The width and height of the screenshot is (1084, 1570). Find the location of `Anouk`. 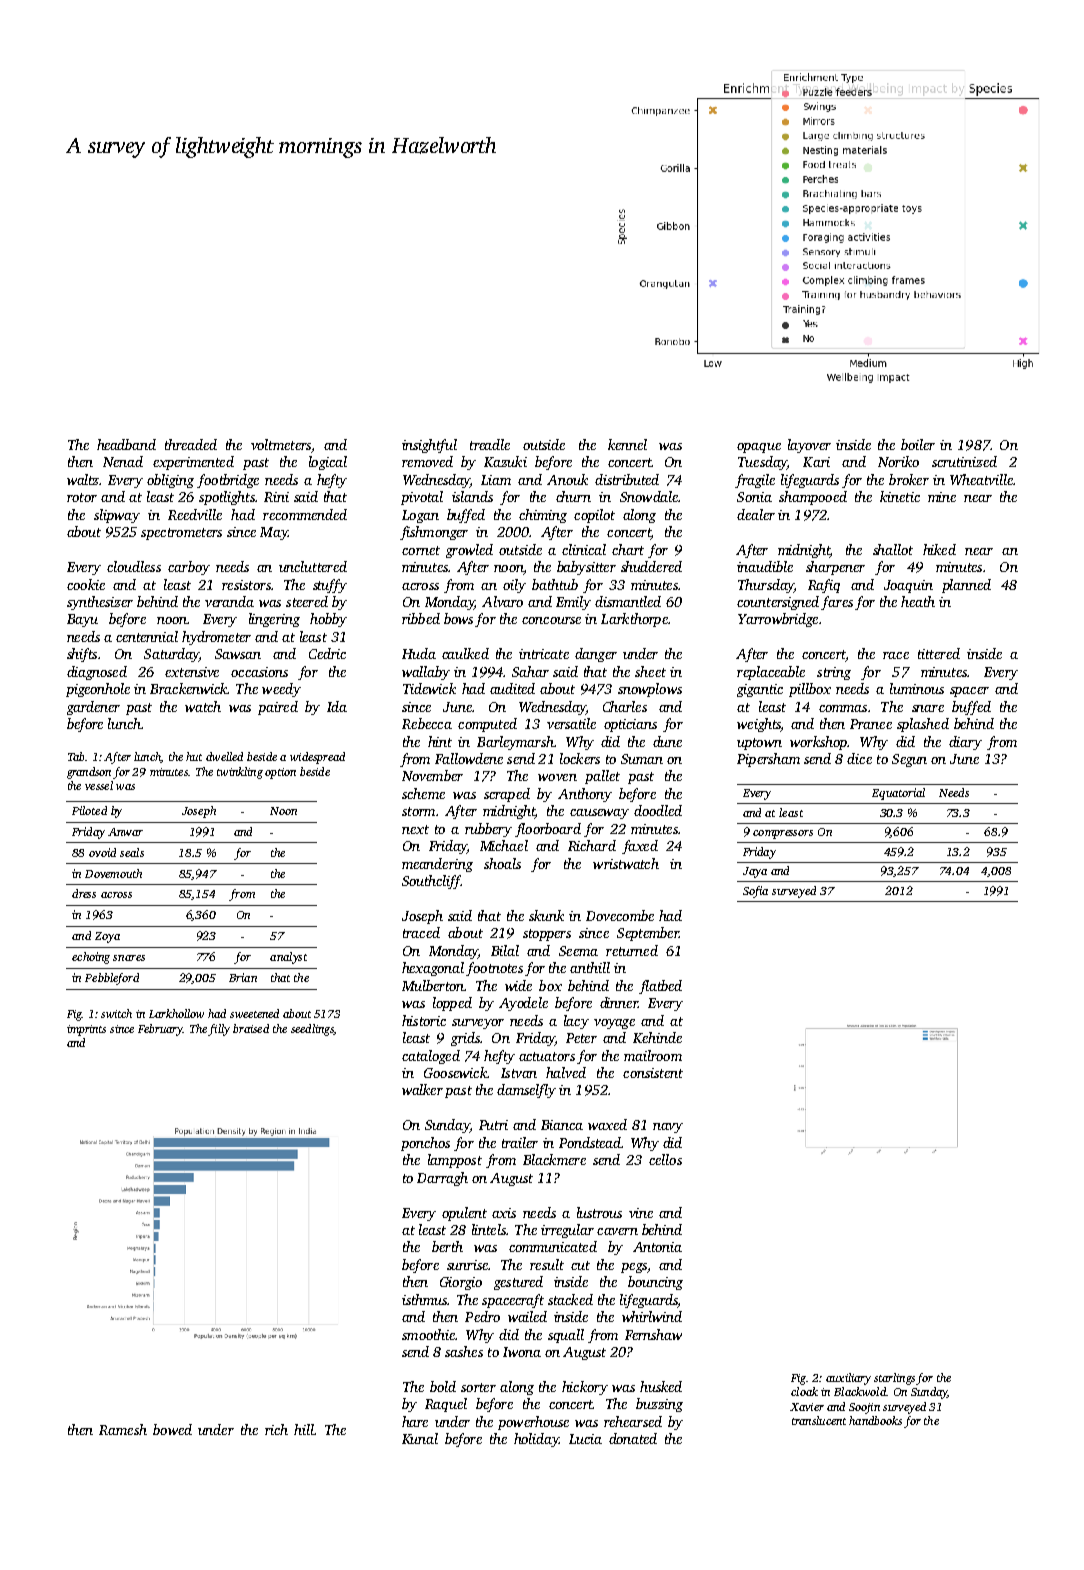

Anouk is located at coordinates (567, 479).
